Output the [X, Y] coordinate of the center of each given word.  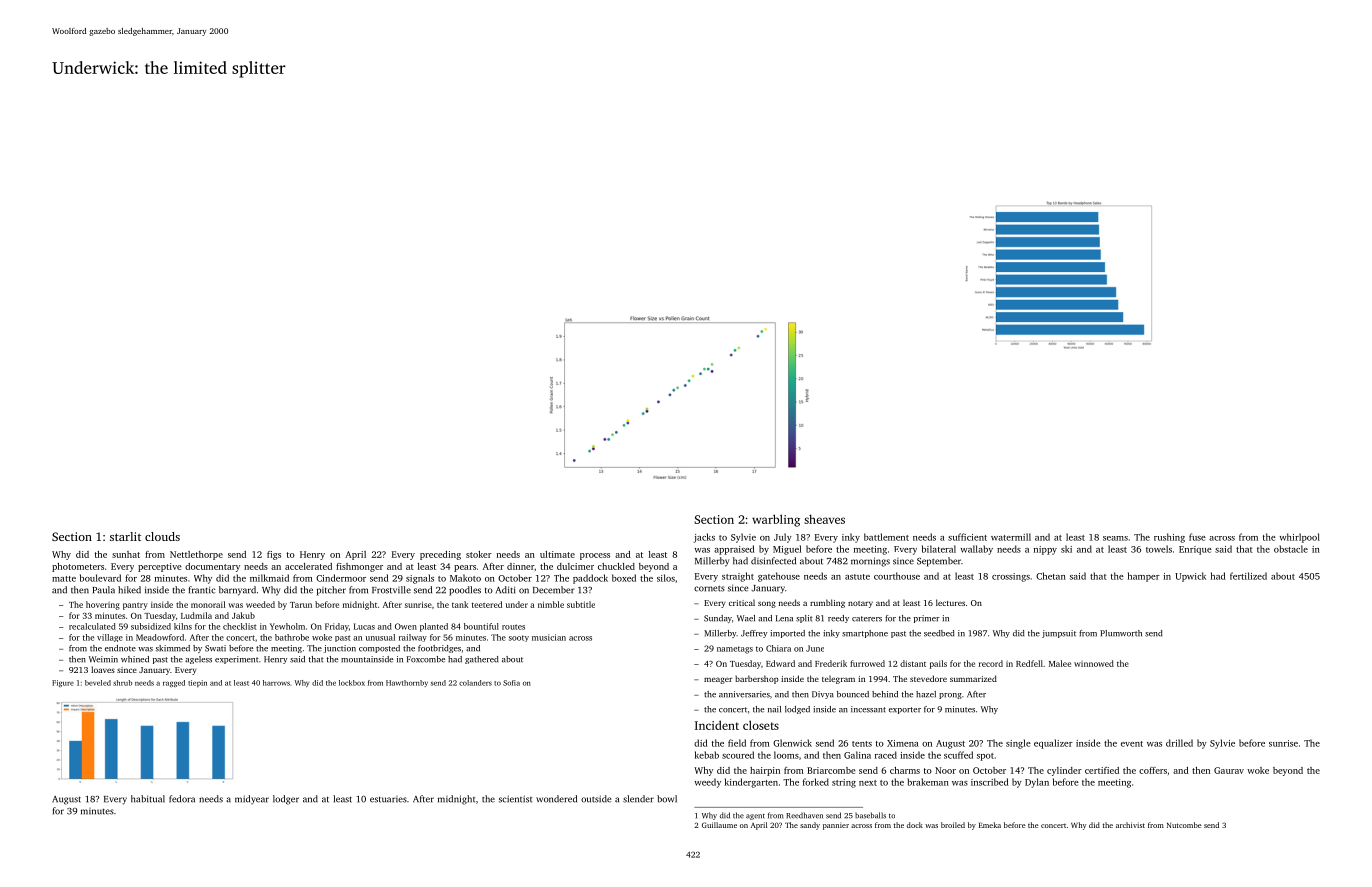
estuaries [388, 799]
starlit [125, 536]
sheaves [824, 519]
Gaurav [1229, 770]
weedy [708, 783]
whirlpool [1300, 538]
